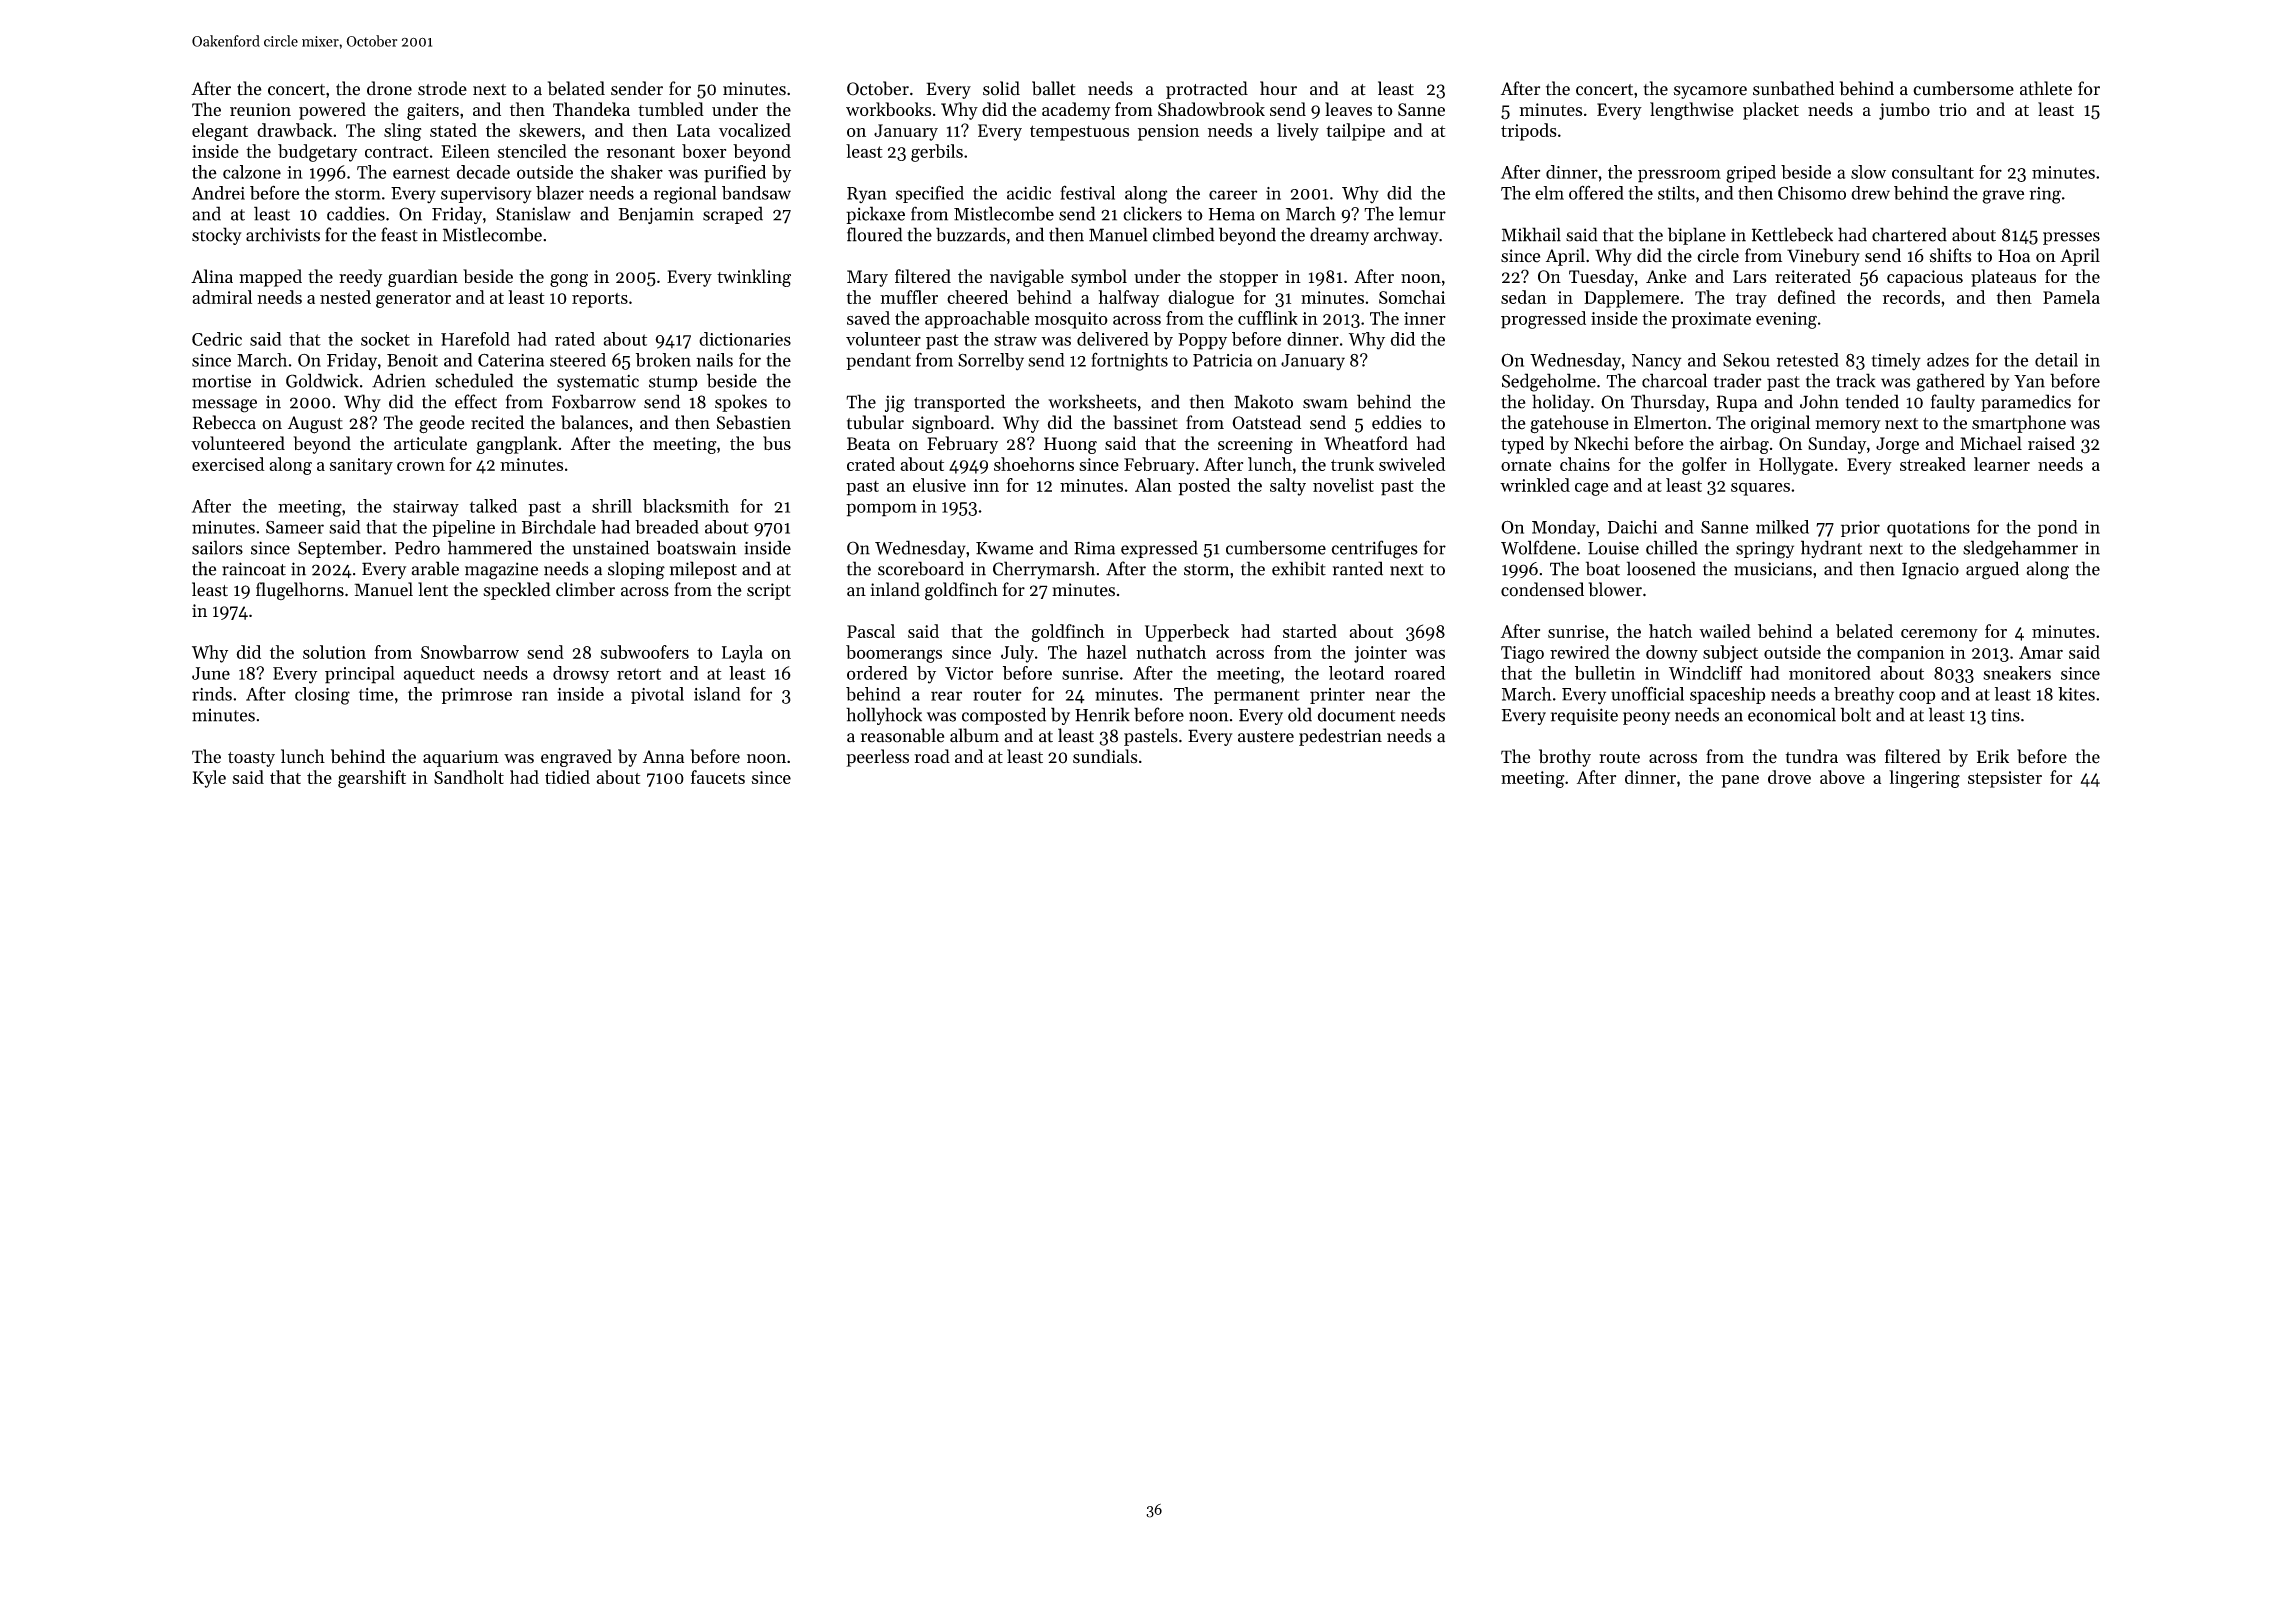 This page has width=2292, height=1620. Describe the element at coordinates (228, 464) in the page. I see `exercised` at that location.
